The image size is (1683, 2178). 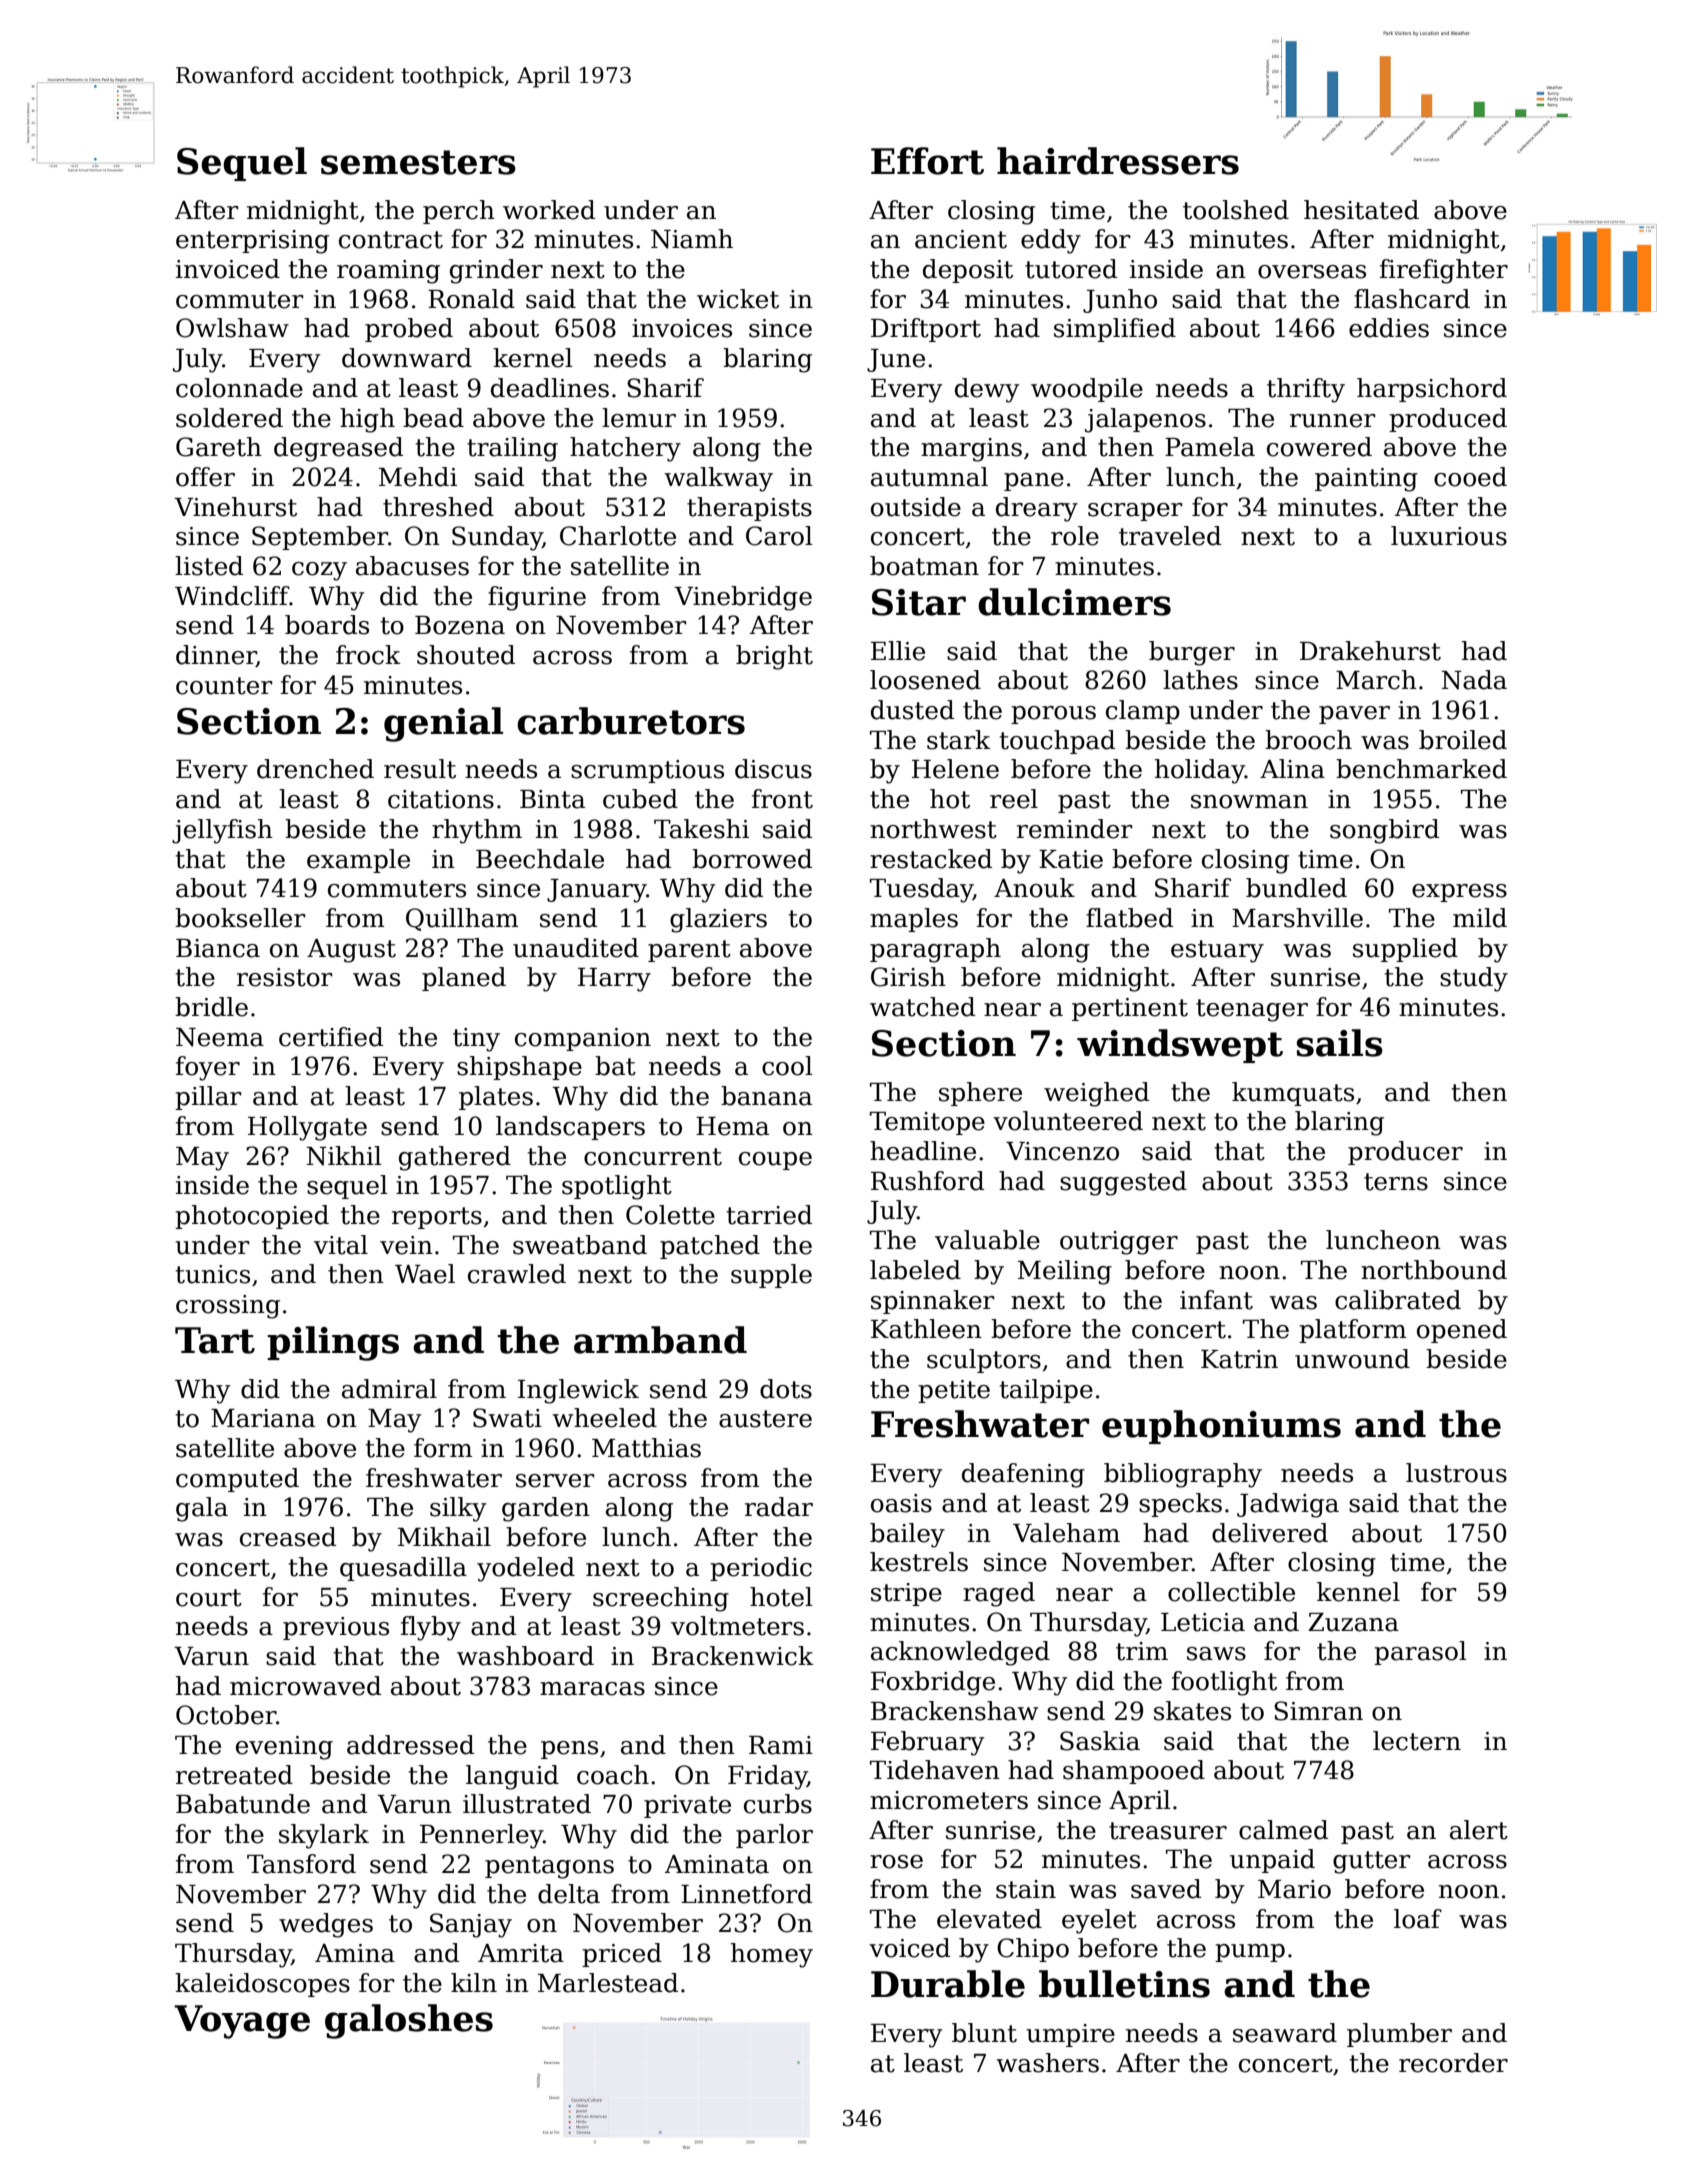 I want to click on concurrent, so click(x=653, y=1157).
